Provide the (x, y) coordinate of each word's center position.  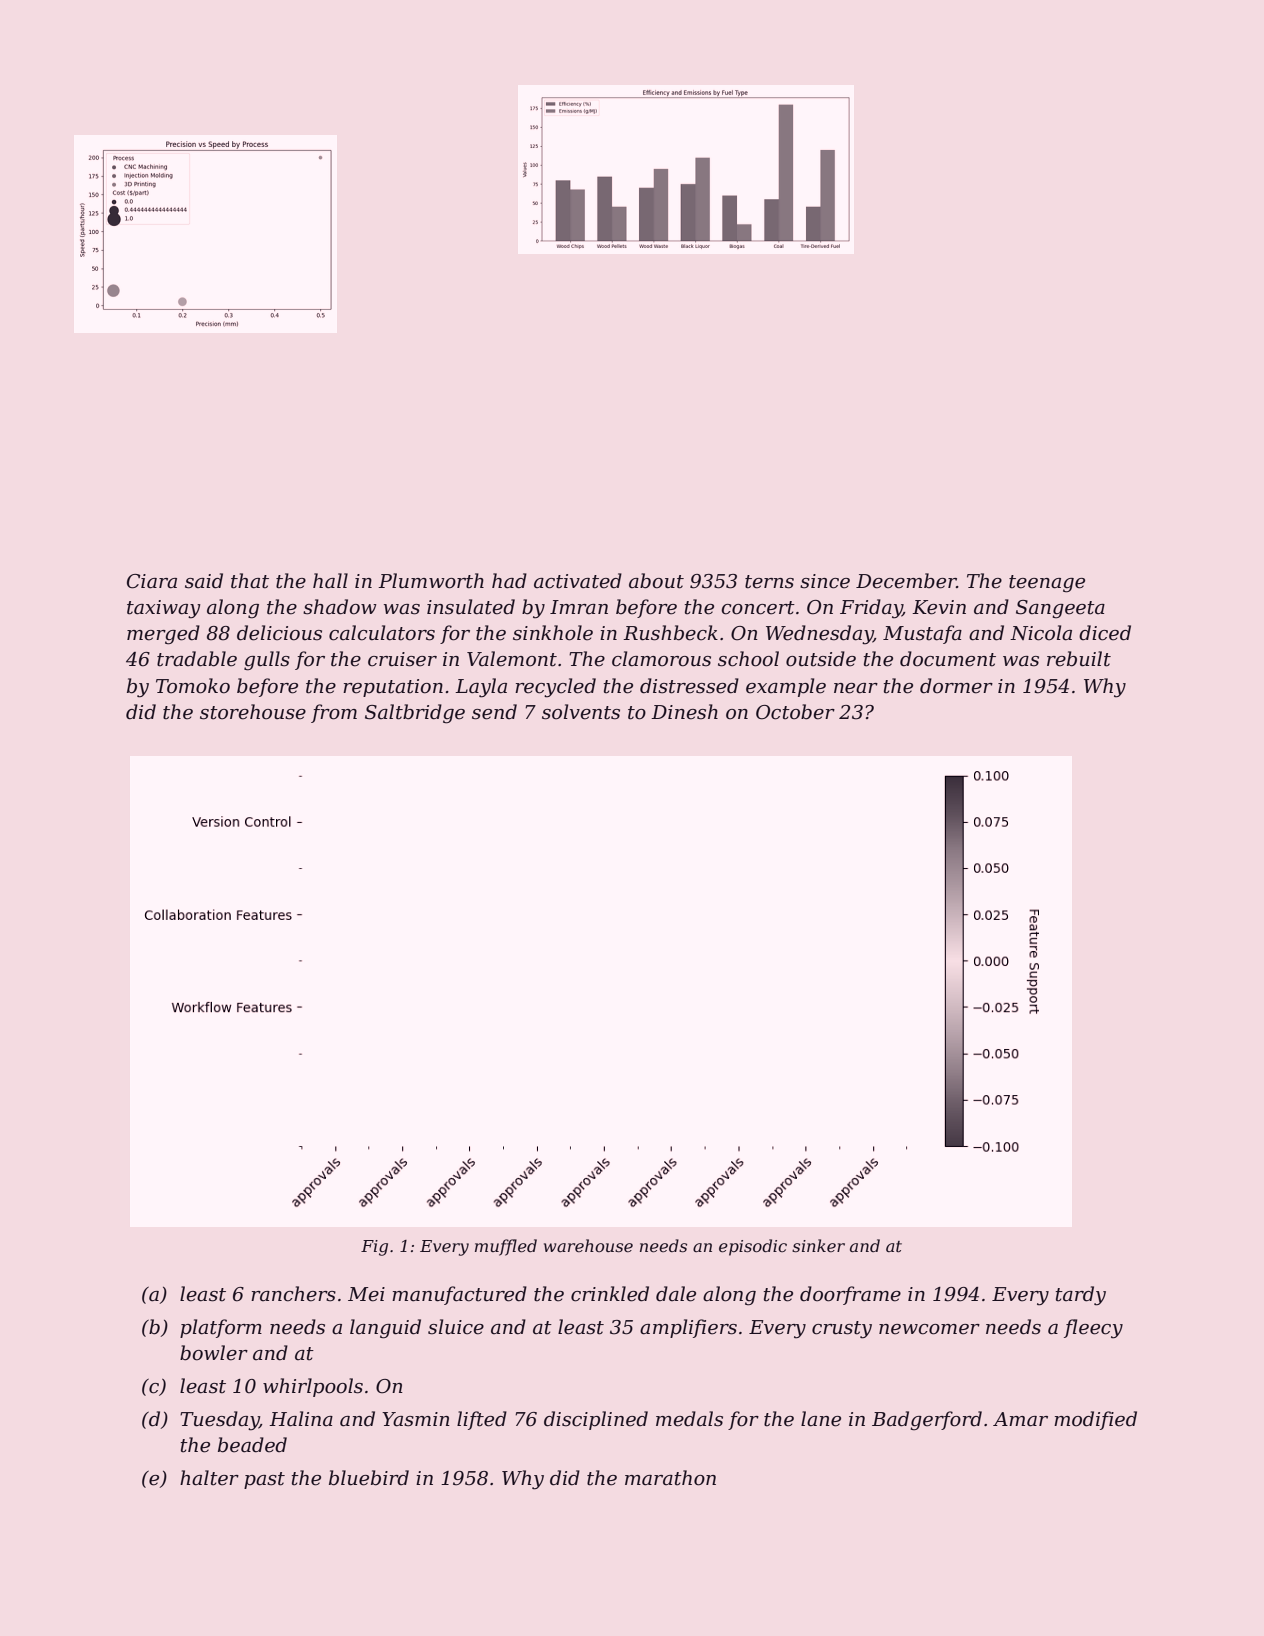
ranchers (293, 1294)
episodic (753, 1247)
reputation (393, 688)
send (494, 712)
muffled (506, 1247)
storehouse (253, 712)
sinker (818, 1245)
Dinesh (684, 712)
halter (209, 1478)
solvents (581, 712)
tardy (1080, 1296)
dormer (956, 686)
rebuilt (1079, 659)
